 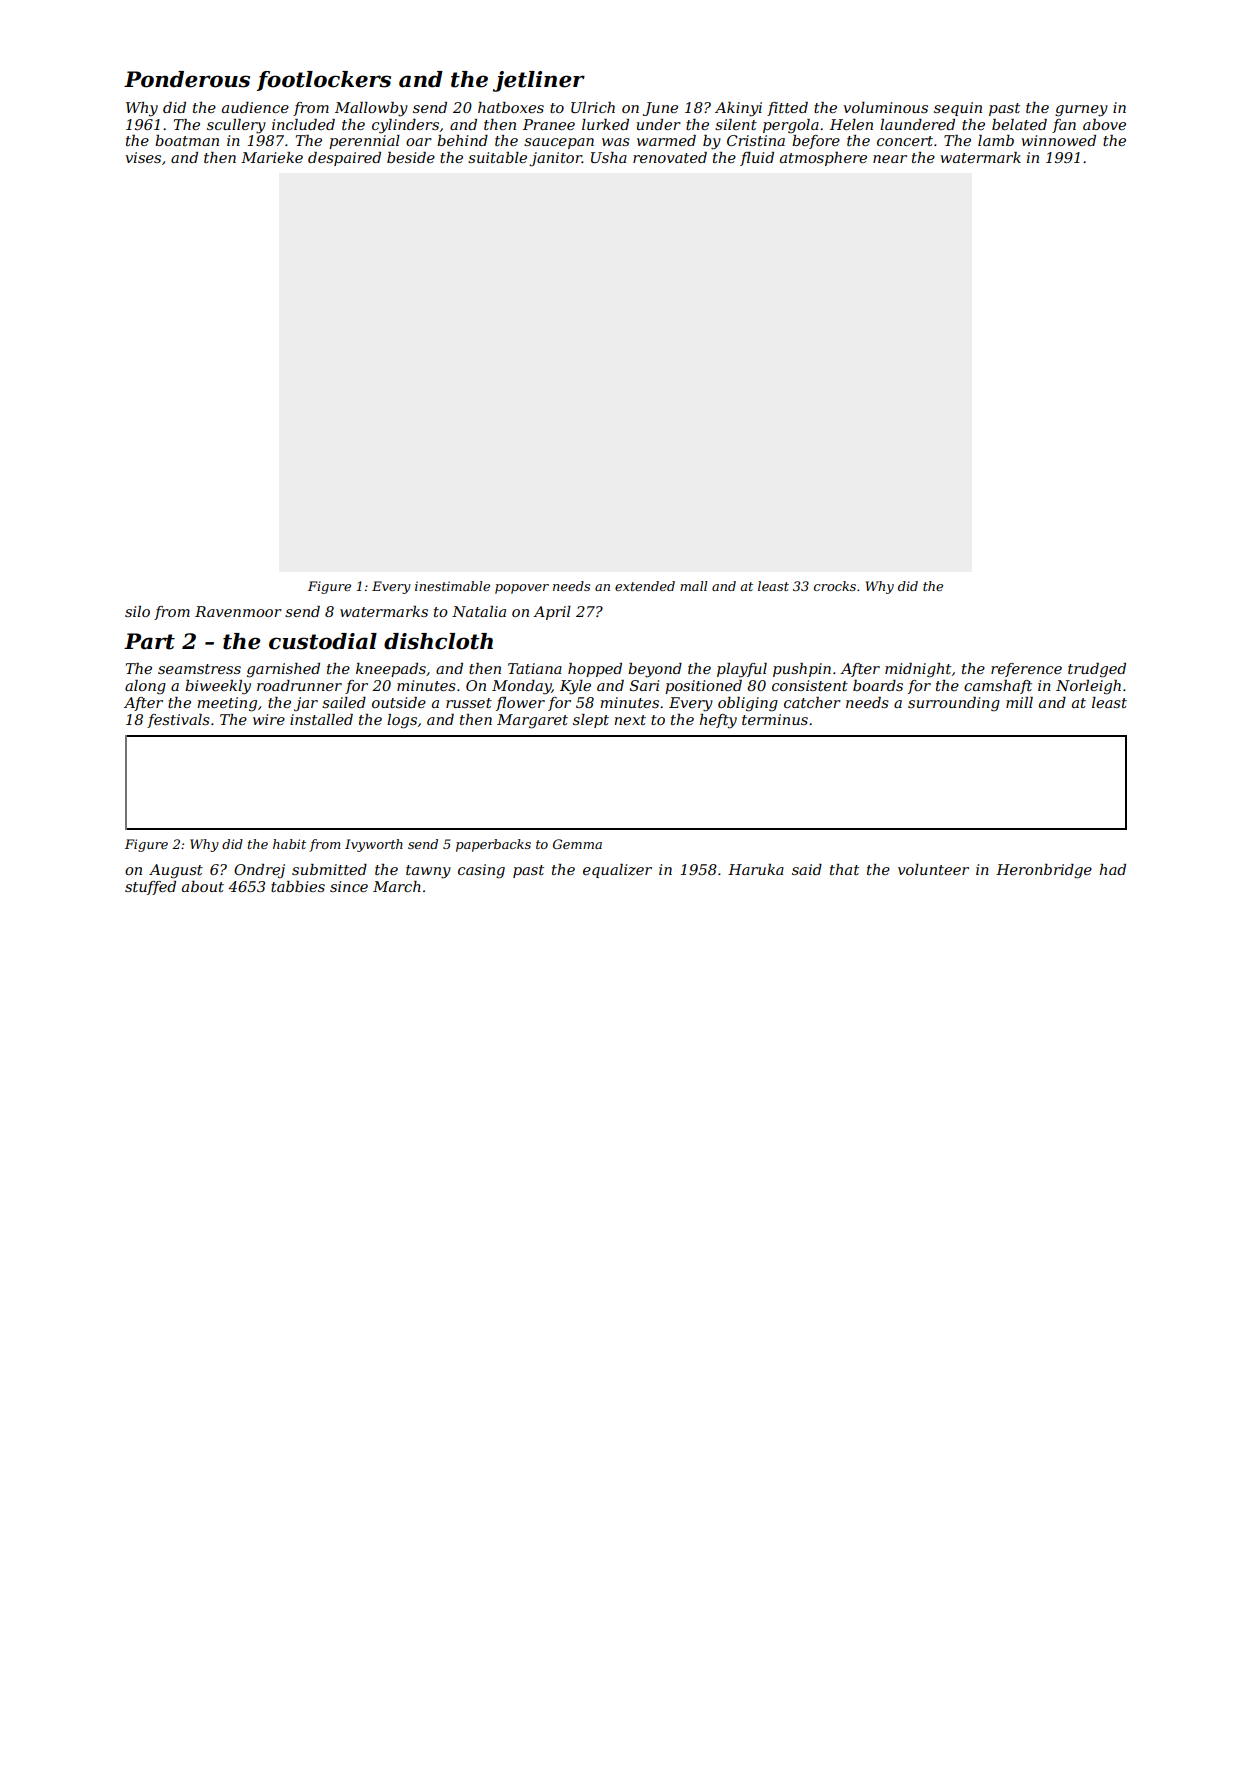 What do you see at coordinates (452, 586) in the screenshot?
I see `inestimable` at bounding box center [452, 586].
